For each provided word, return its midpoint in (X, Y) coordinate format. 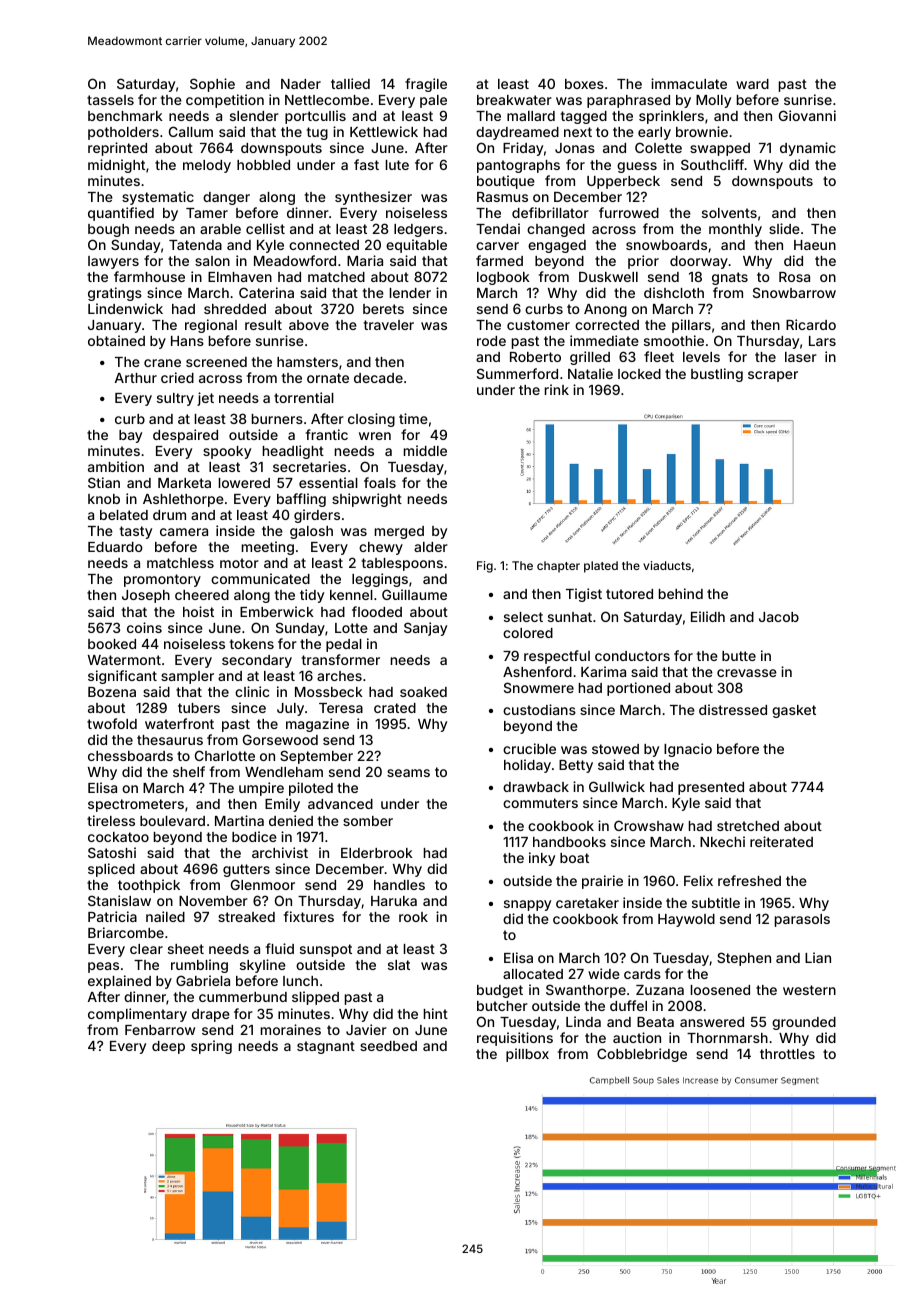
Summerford (517, 373)
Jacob (779, 617)
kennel (351, 595)
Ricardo (811, 324)
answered (712, 1022)
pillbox (527, 1055)
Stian (104, 482)
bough (108, 230)
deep (168, 1047)
